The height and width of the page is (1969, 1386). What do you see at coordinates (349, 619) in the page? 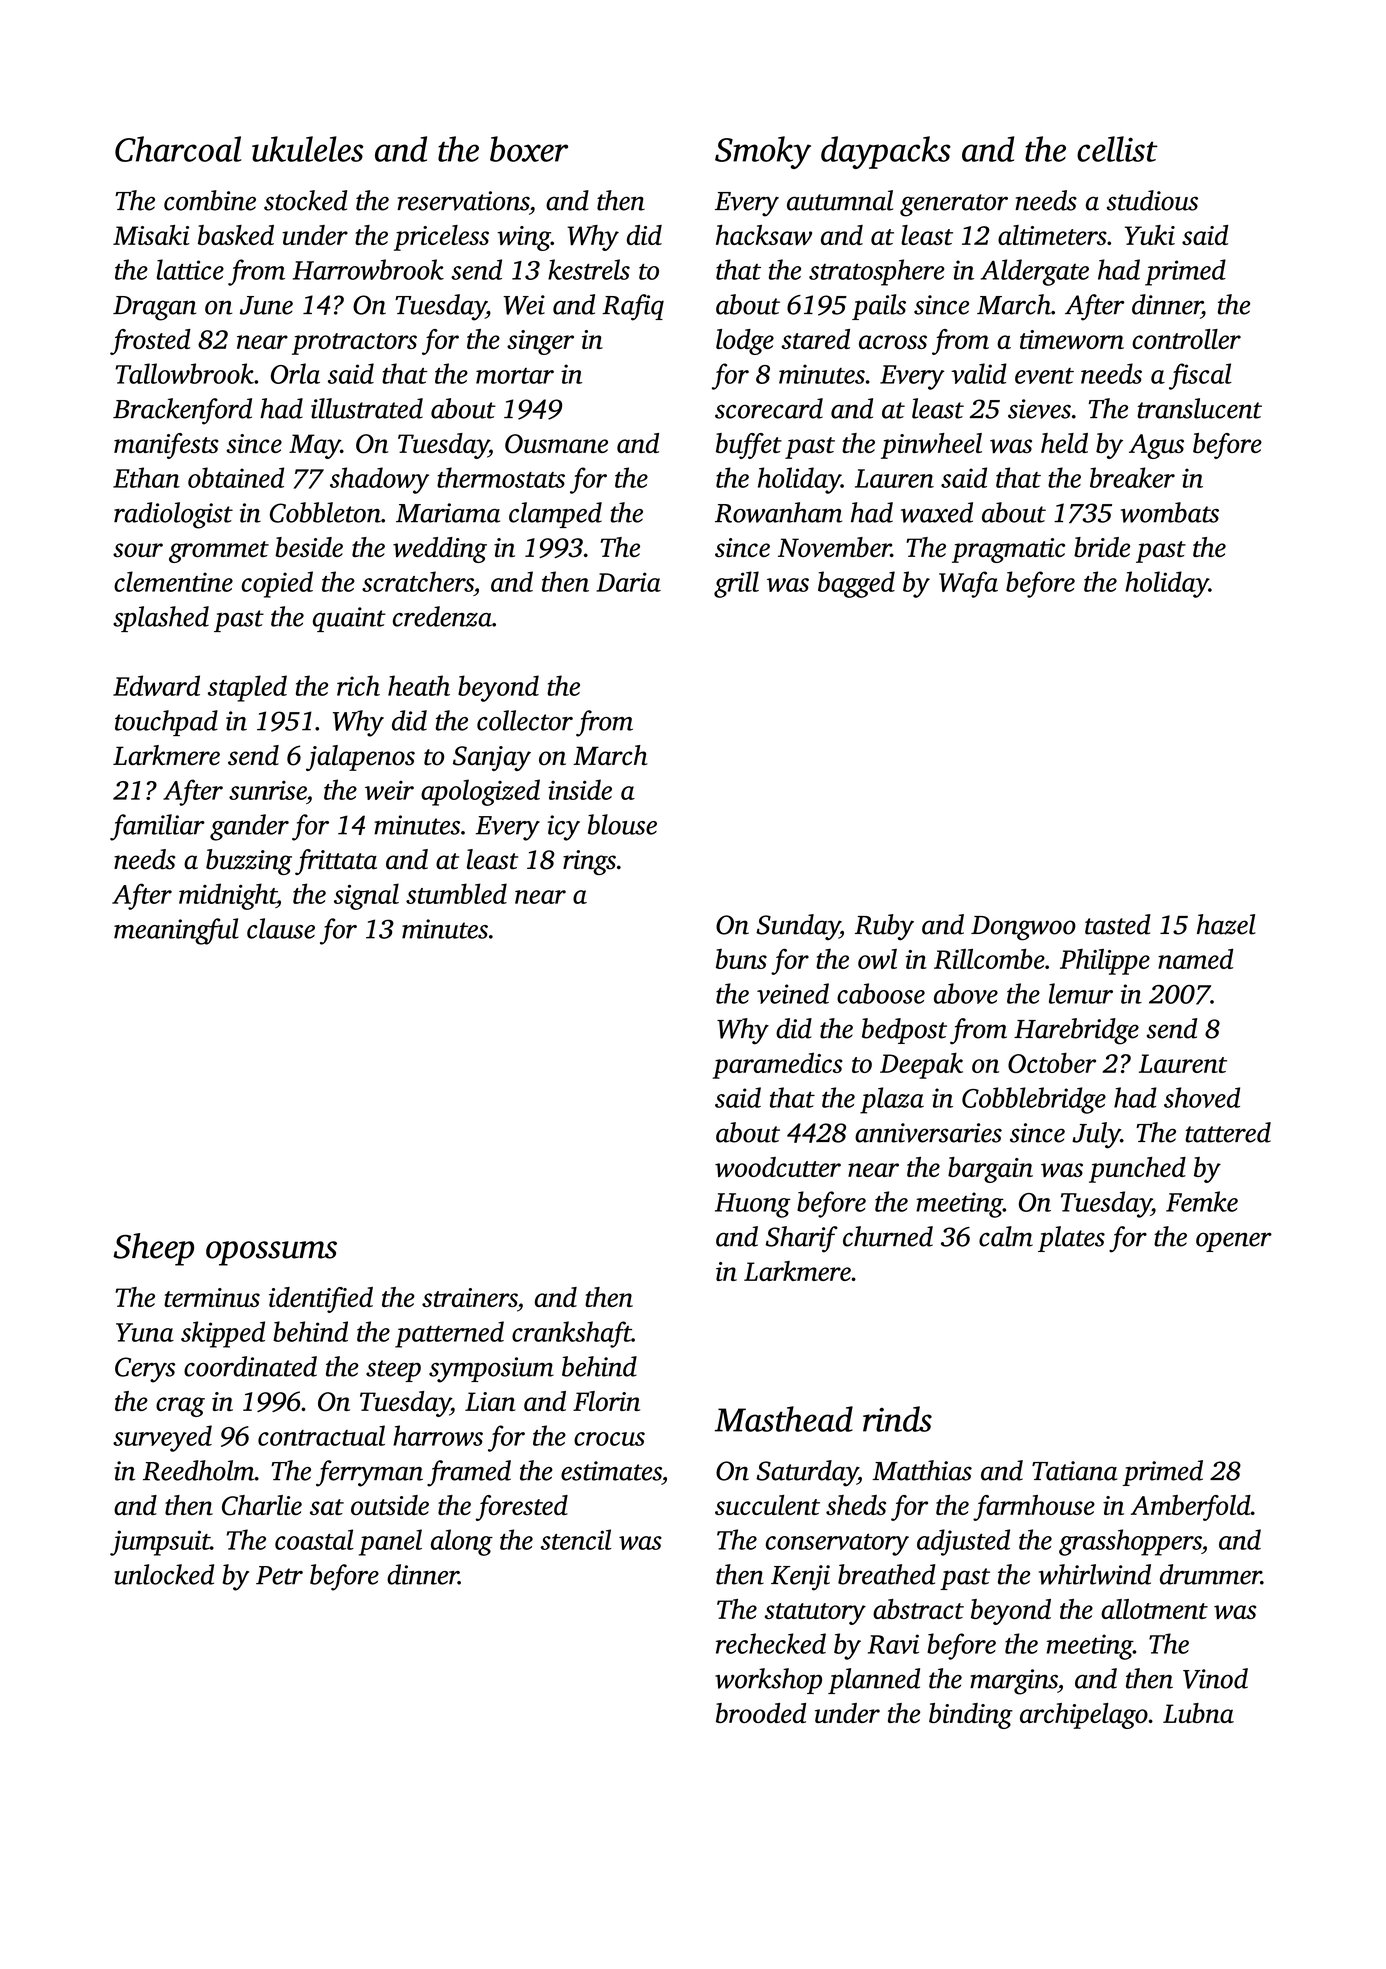
I see `quaint` at bounding box center [349, 619].
